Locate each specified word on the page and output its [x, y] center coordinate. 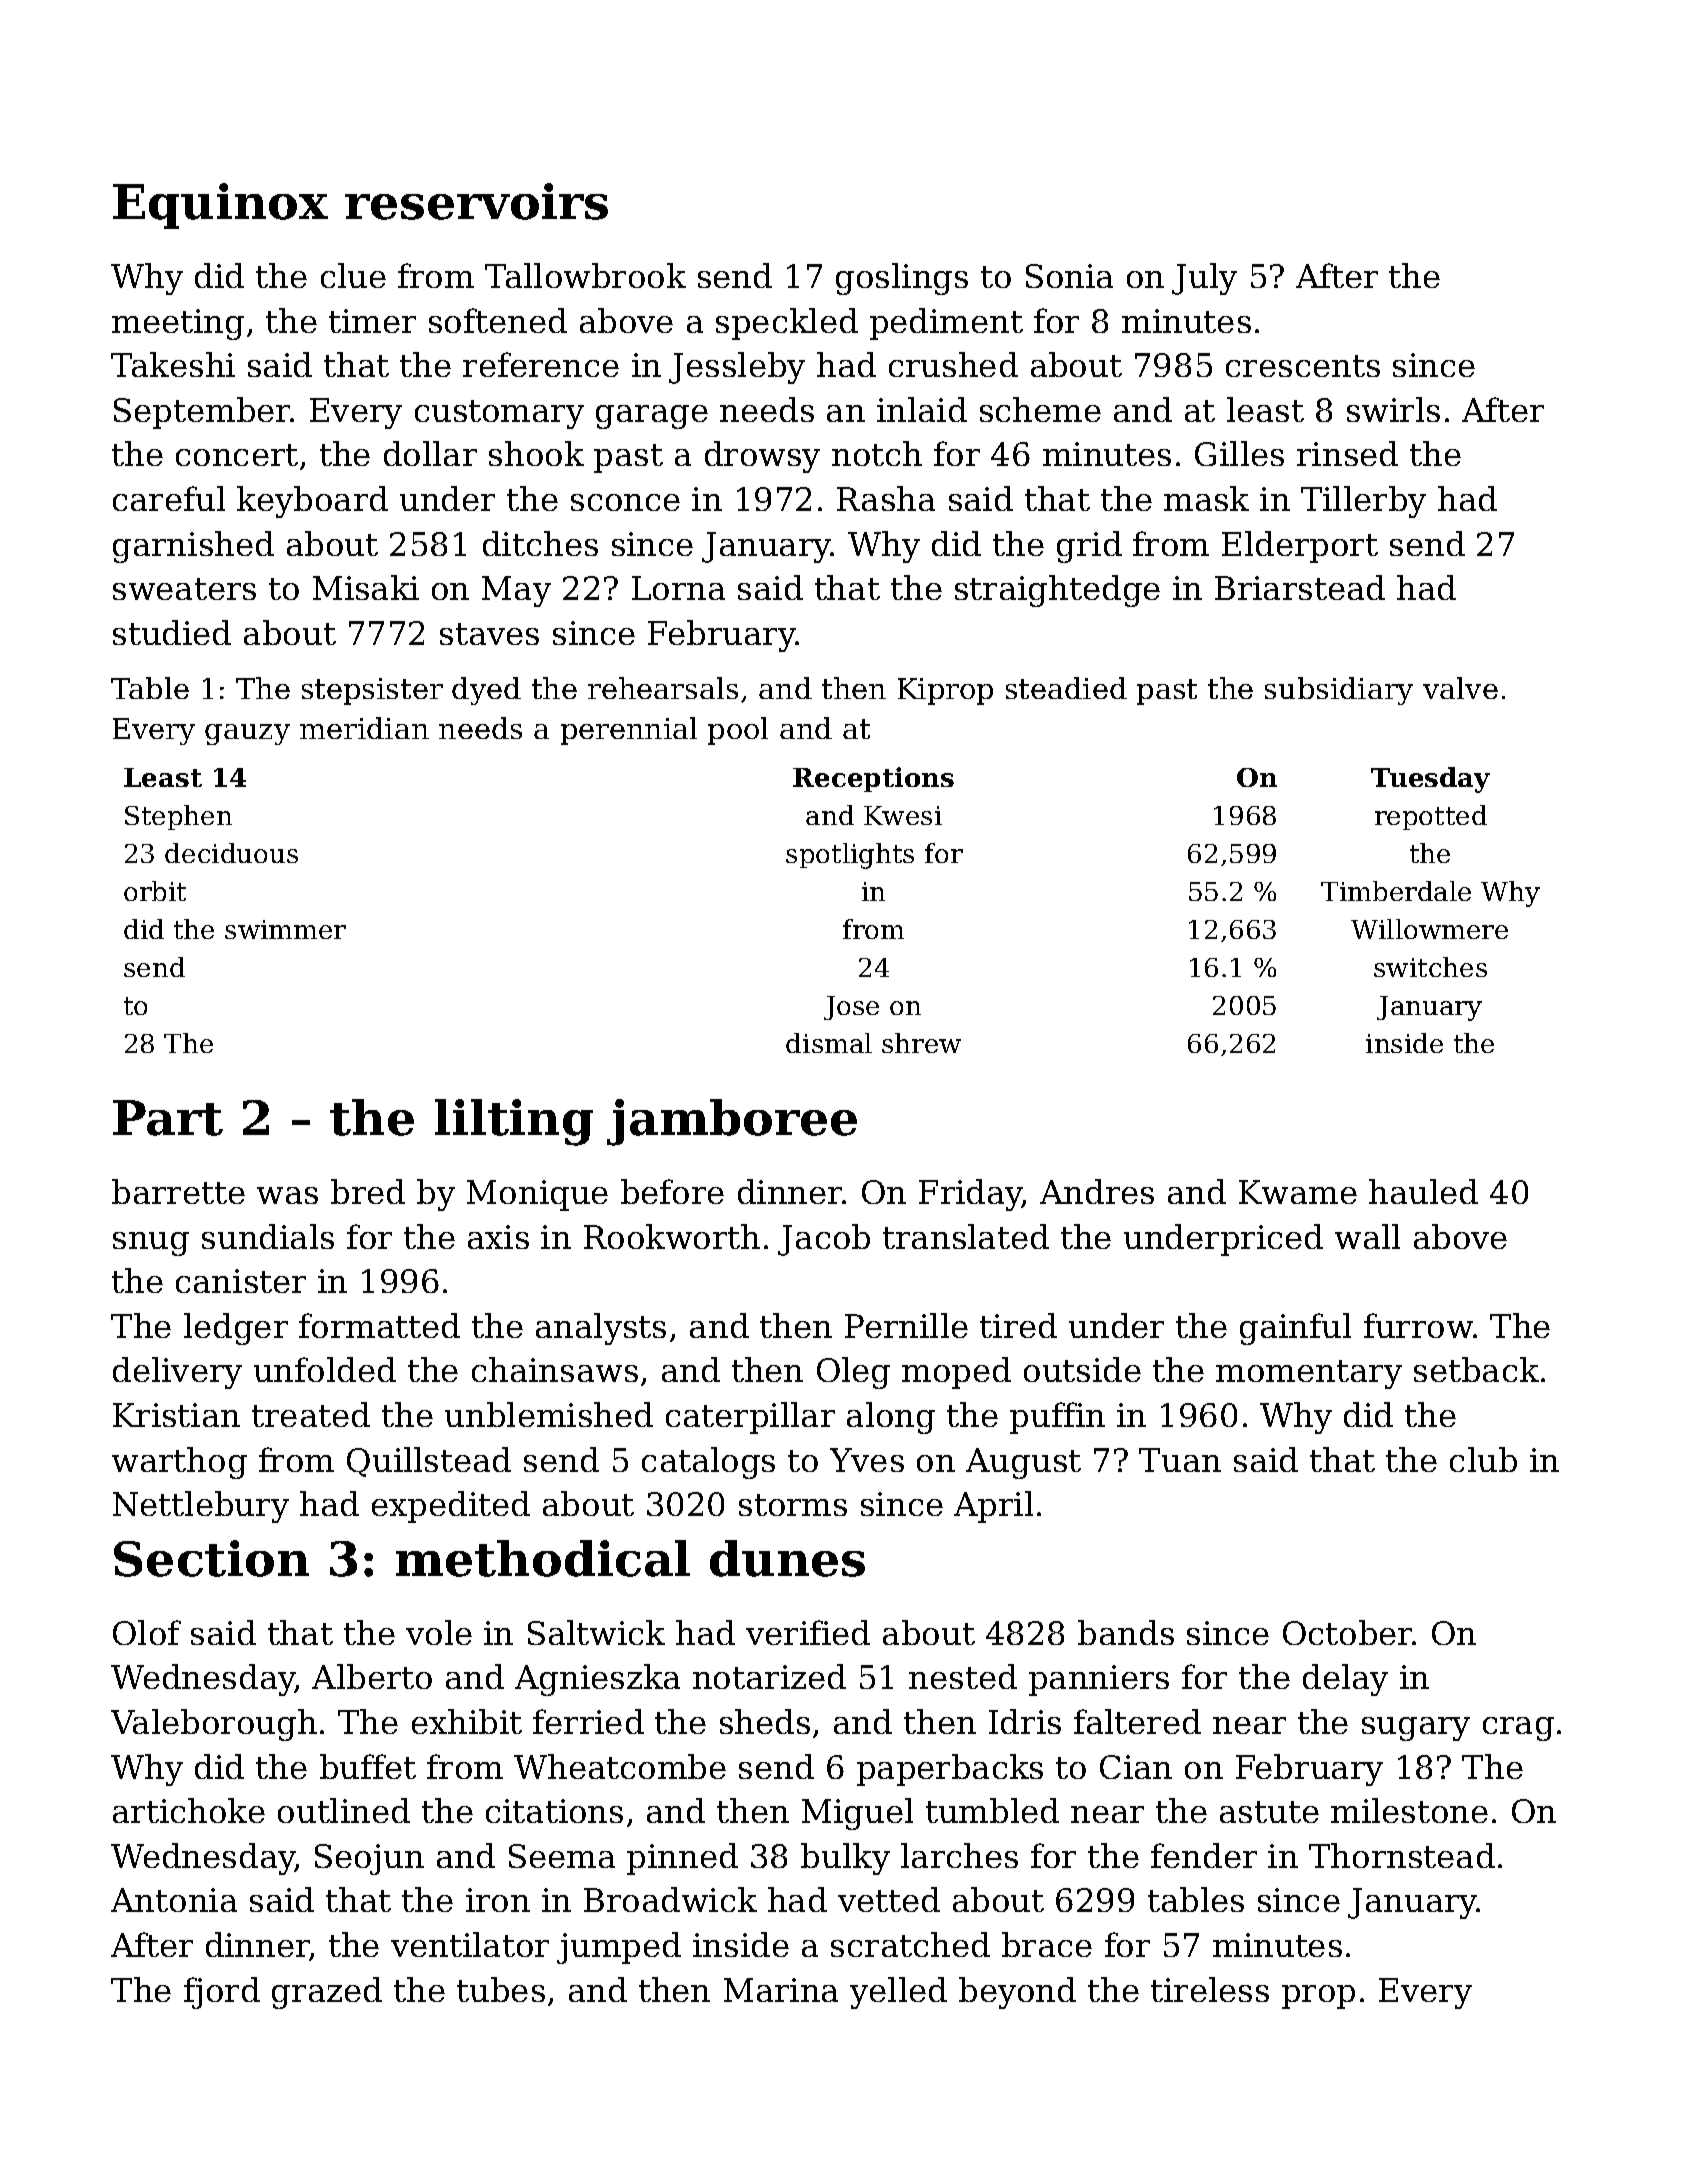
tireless [1210, 1989]
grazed [327, 1993]
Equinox [220, 206]
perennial [629, 731]
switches [1430, 967]
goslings [902, 279]
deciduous [231, 853]
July [1204, 279]
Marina [781, 1990]
